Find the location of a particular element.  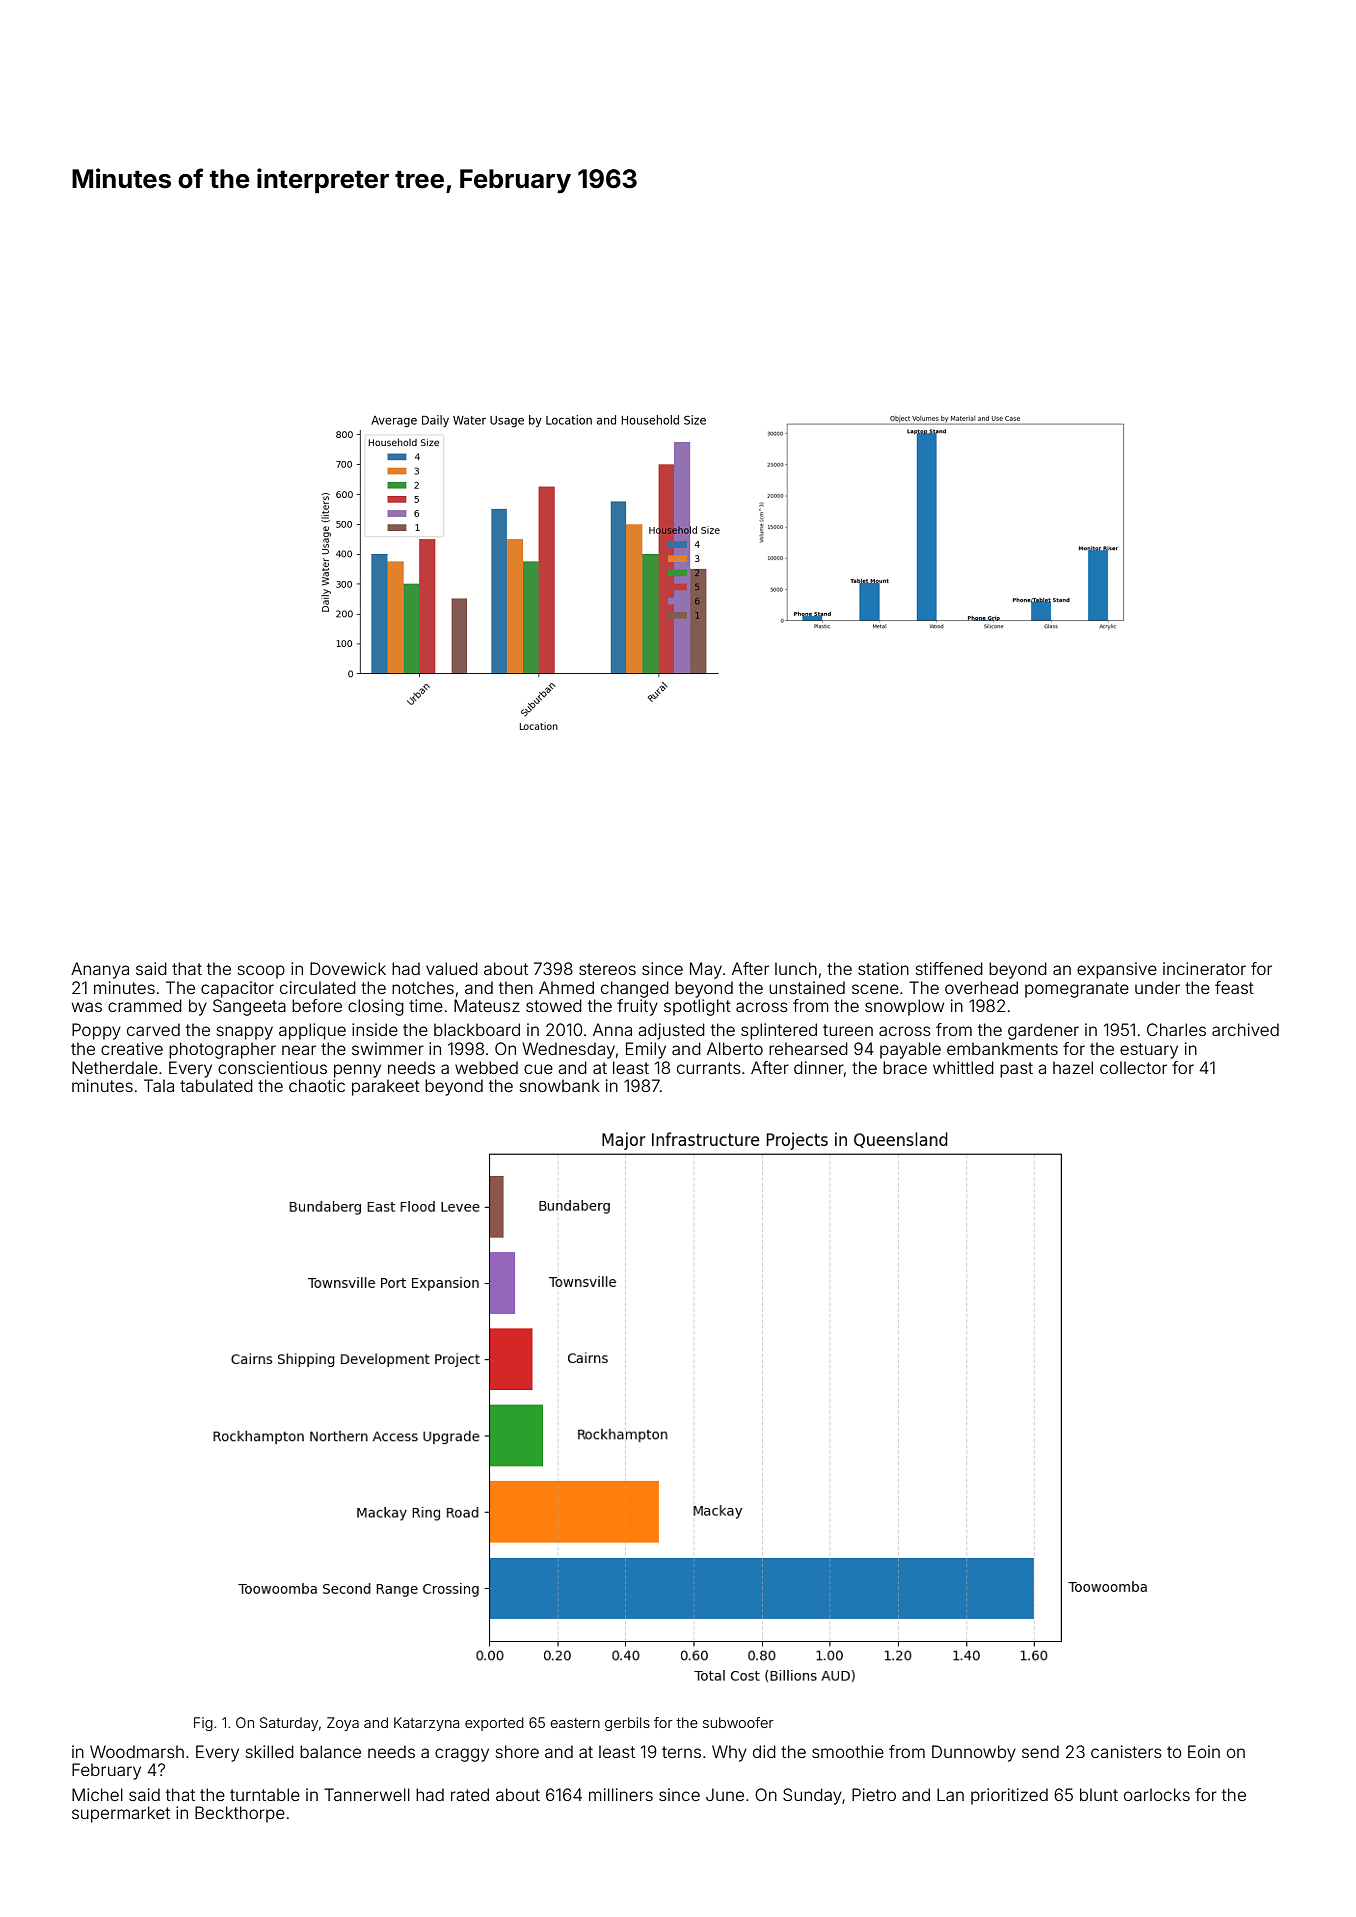

Michel is located at coordinates (97, 1794).
